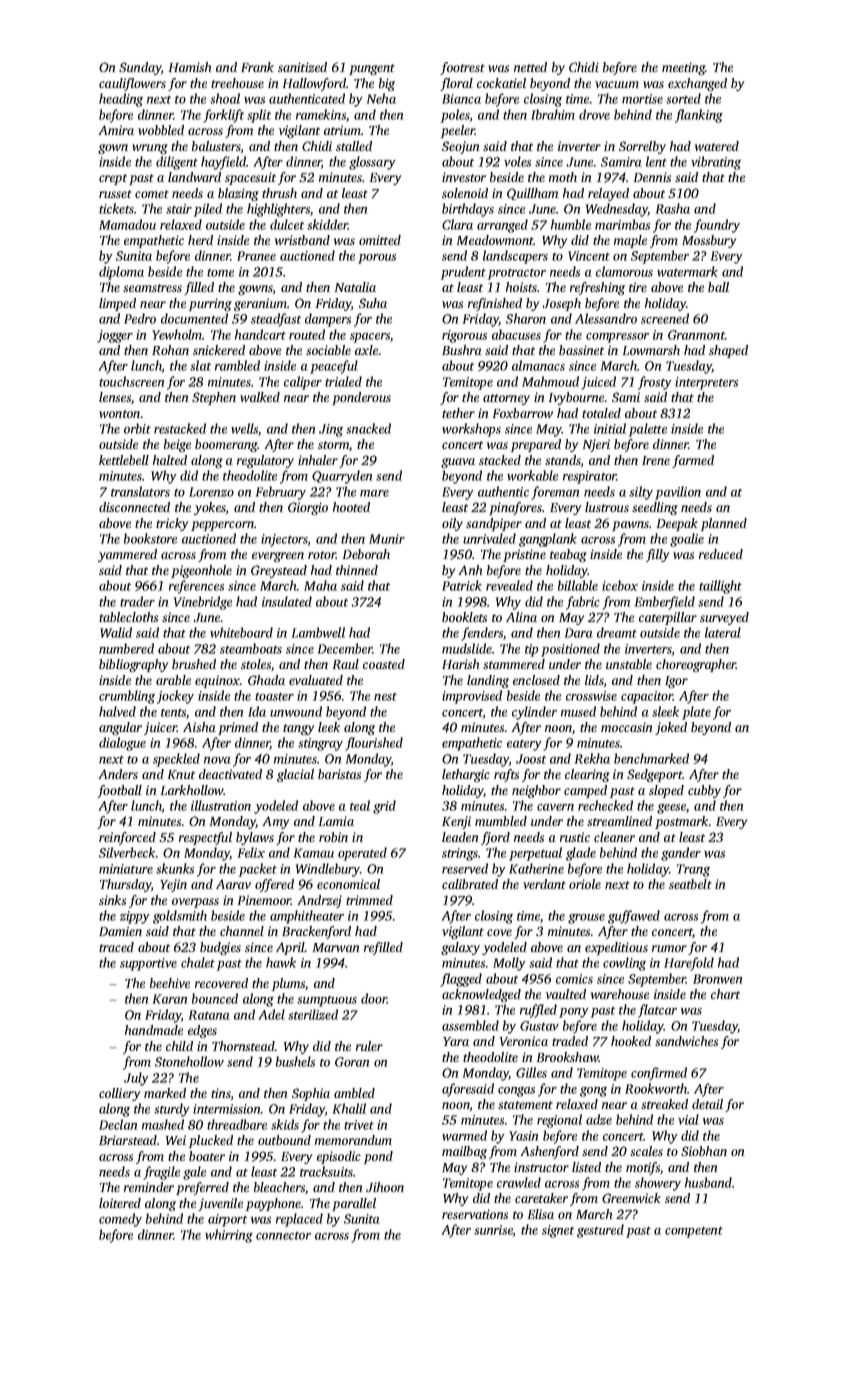  What do you see at coordinates (372, 163) in the screenshot?
I see `glossary` at bounding box center [372, 163].
